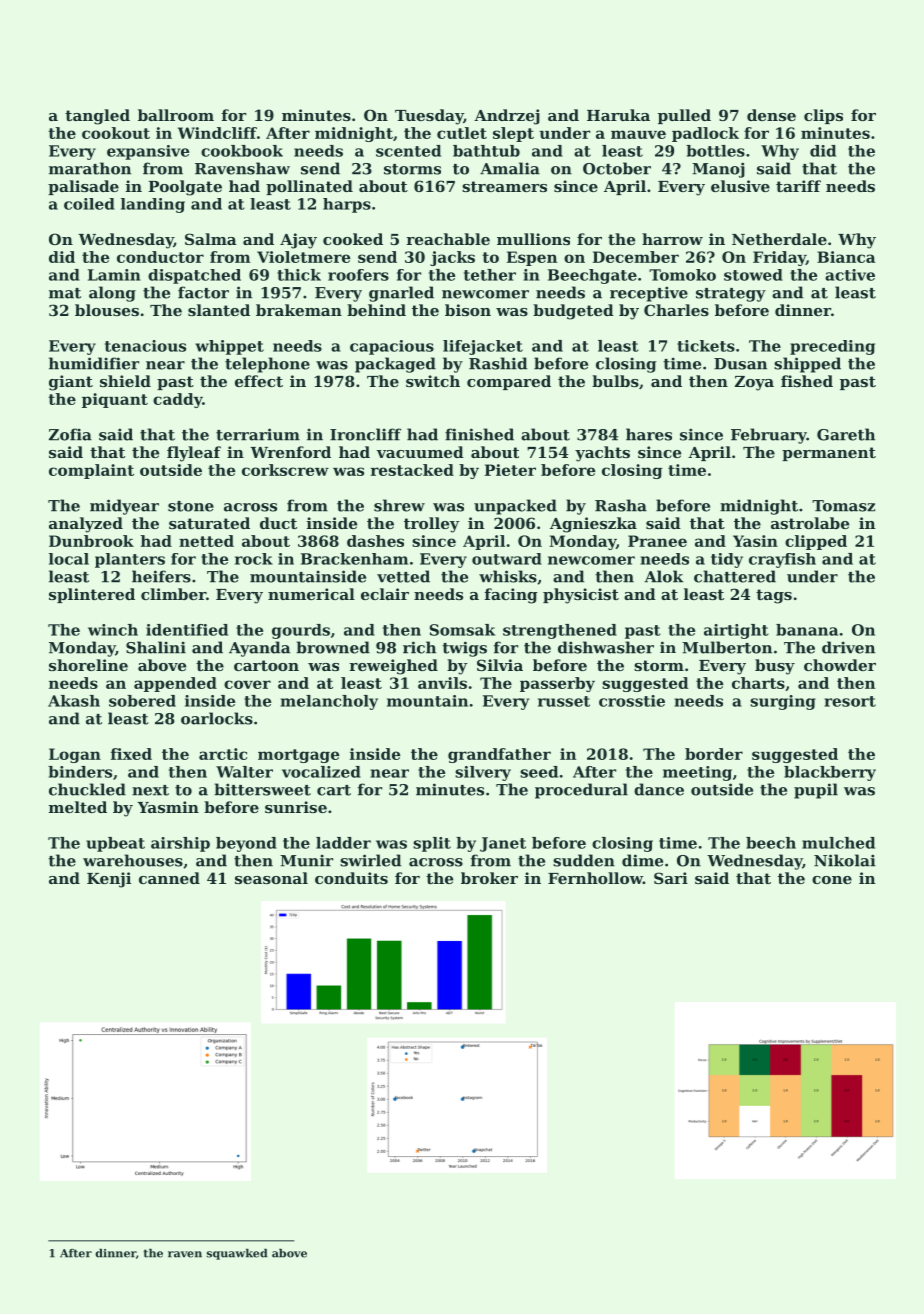  Describe the element at coordinates (271, 878) in the document. I see `seasonal` at that location.
